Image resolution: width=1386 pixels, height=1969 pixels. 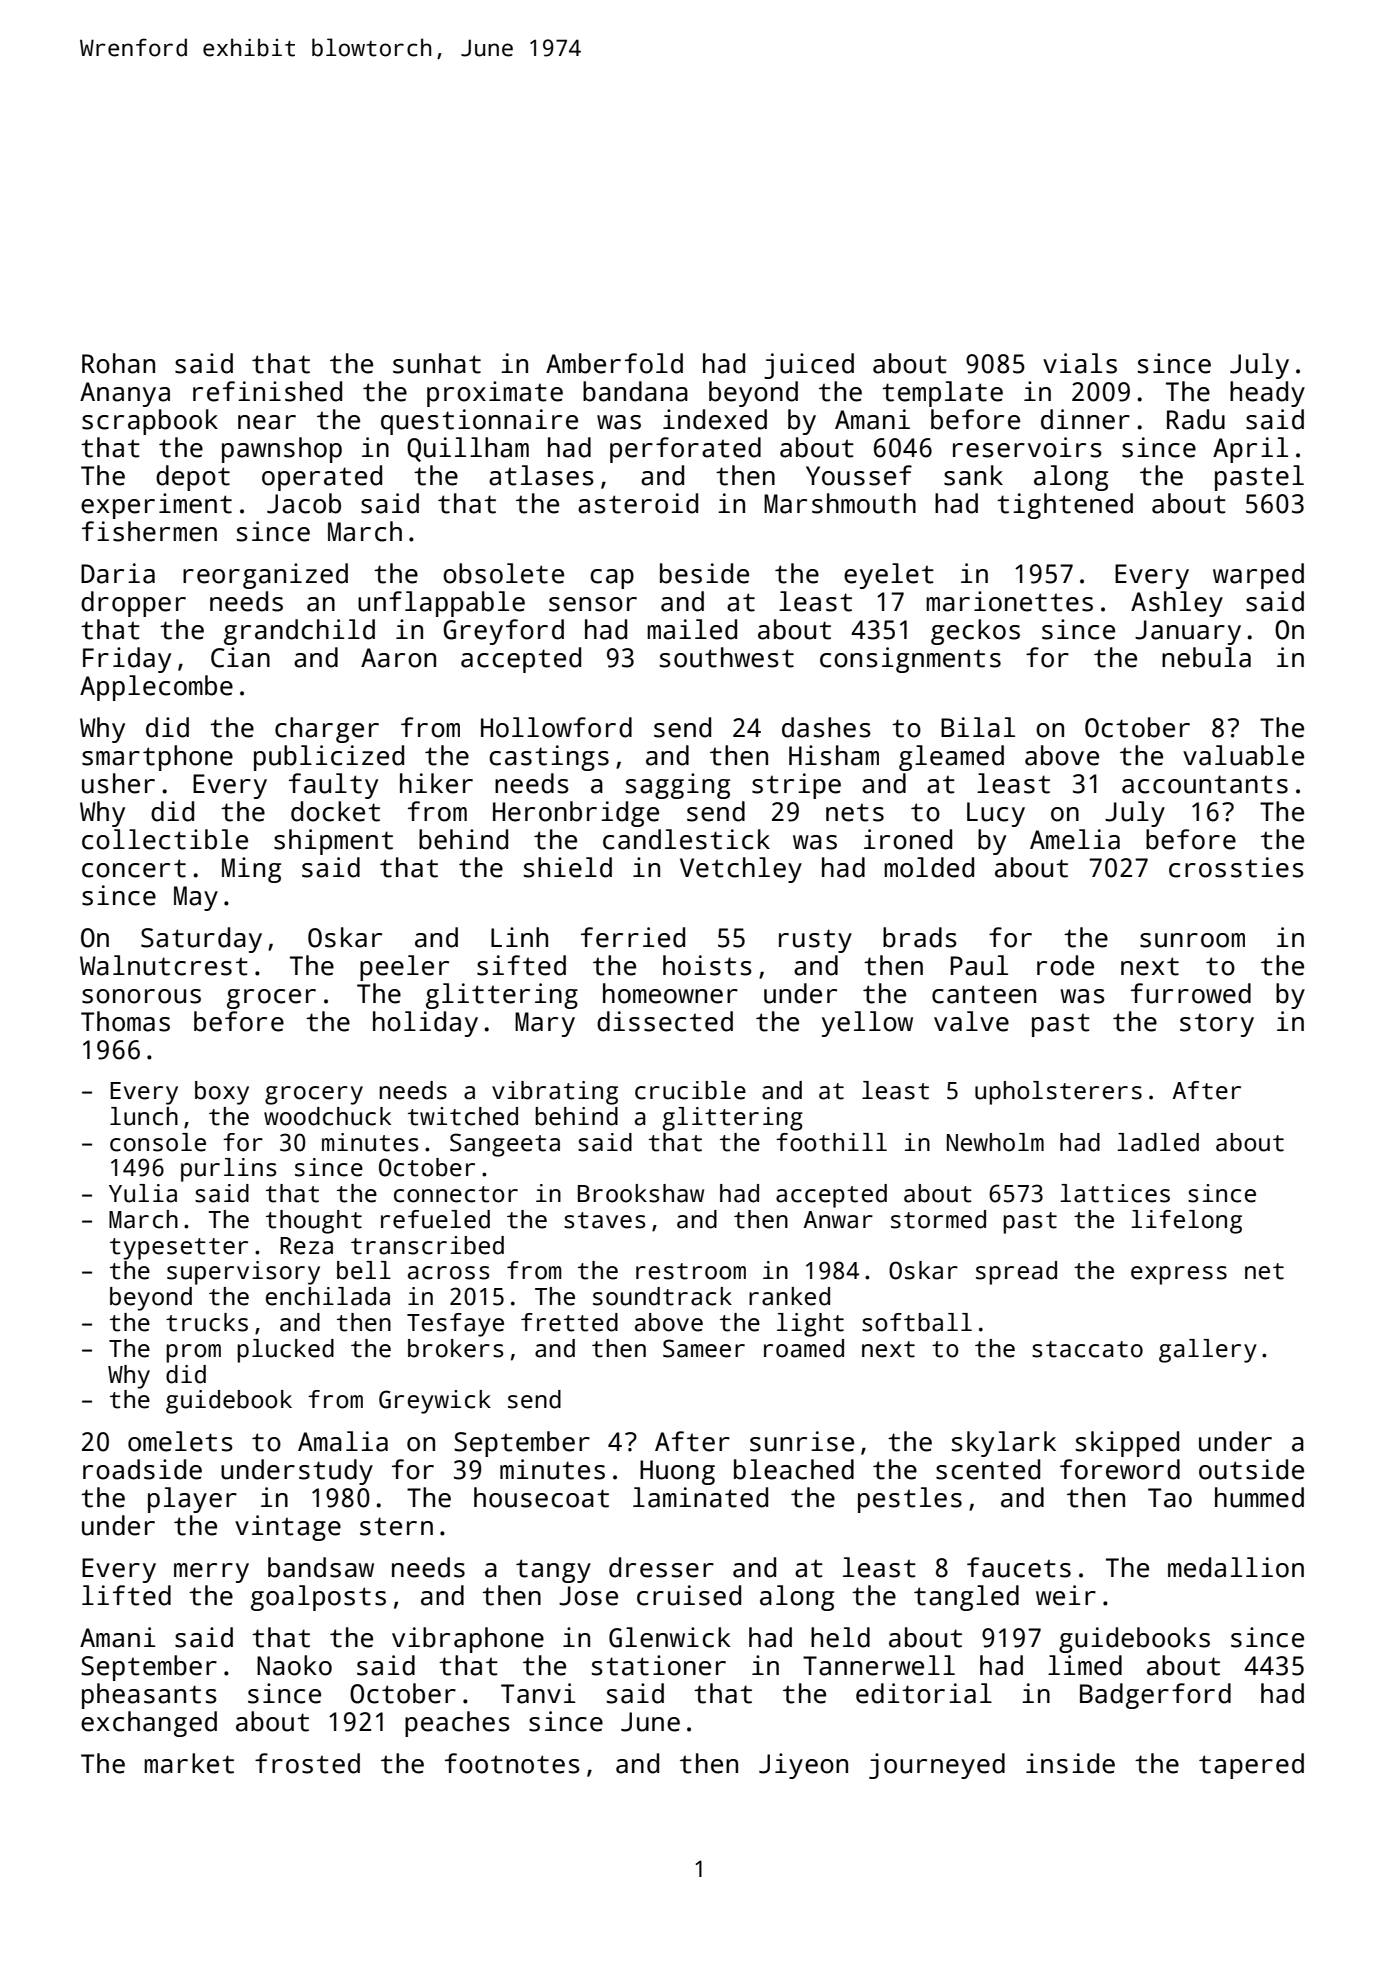 What do you see at coordinates (838, 1220) in the screenshot?
I see `Anwar` at bounding box center [838, 1220].
